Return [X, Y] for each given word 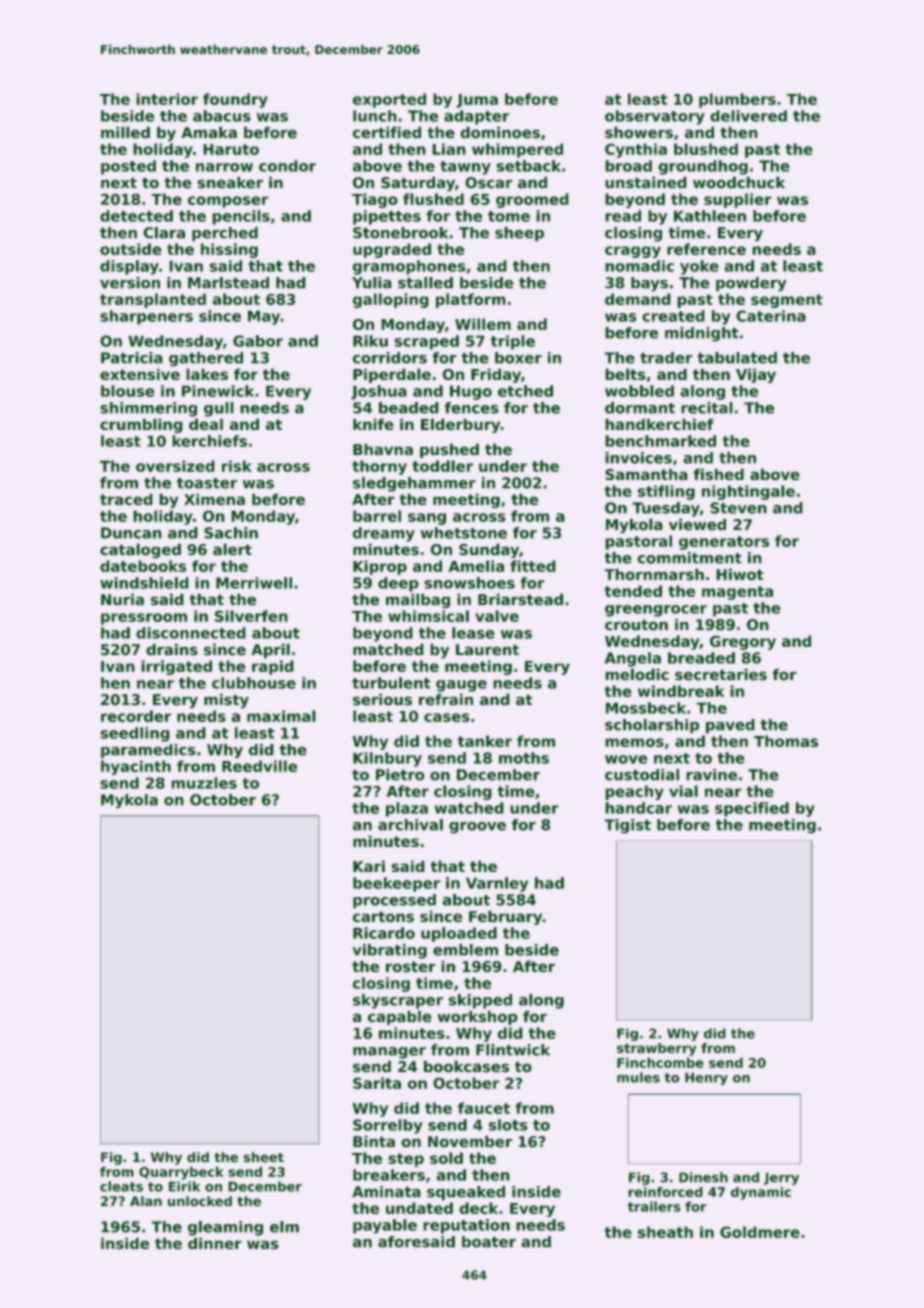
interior [167, 99]
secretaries [721, 674]
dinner [215, 1243]
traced [126, 499]
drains [172, 649]
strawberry [657, 1049]
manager [389, 1053]
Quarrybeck [181, 1173]
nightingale [748, 492]
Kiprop [380, 567]
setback [528, 166]
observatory [655, 117]
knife [373, 424]
